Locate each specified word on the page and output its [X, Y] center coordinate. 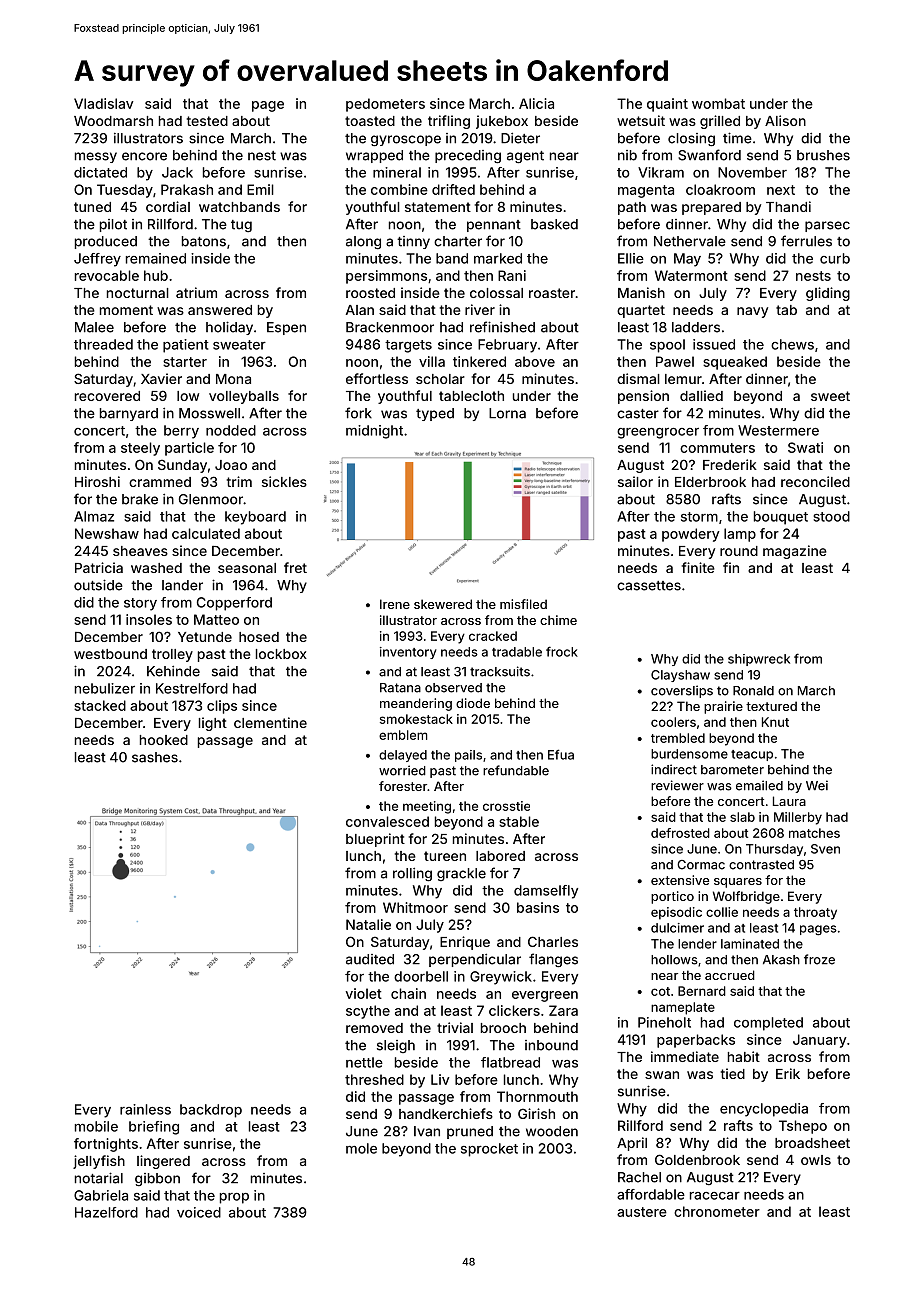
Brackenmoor [390, 327]
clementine [270, 722]
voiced [199, 1212]
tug [241, 226]
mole [361, 1148]
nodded [231, 430]
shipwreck [759, 660]
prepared [711, 208]
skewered [443, 604]
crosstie [506, 806]
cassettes [649, 586]
